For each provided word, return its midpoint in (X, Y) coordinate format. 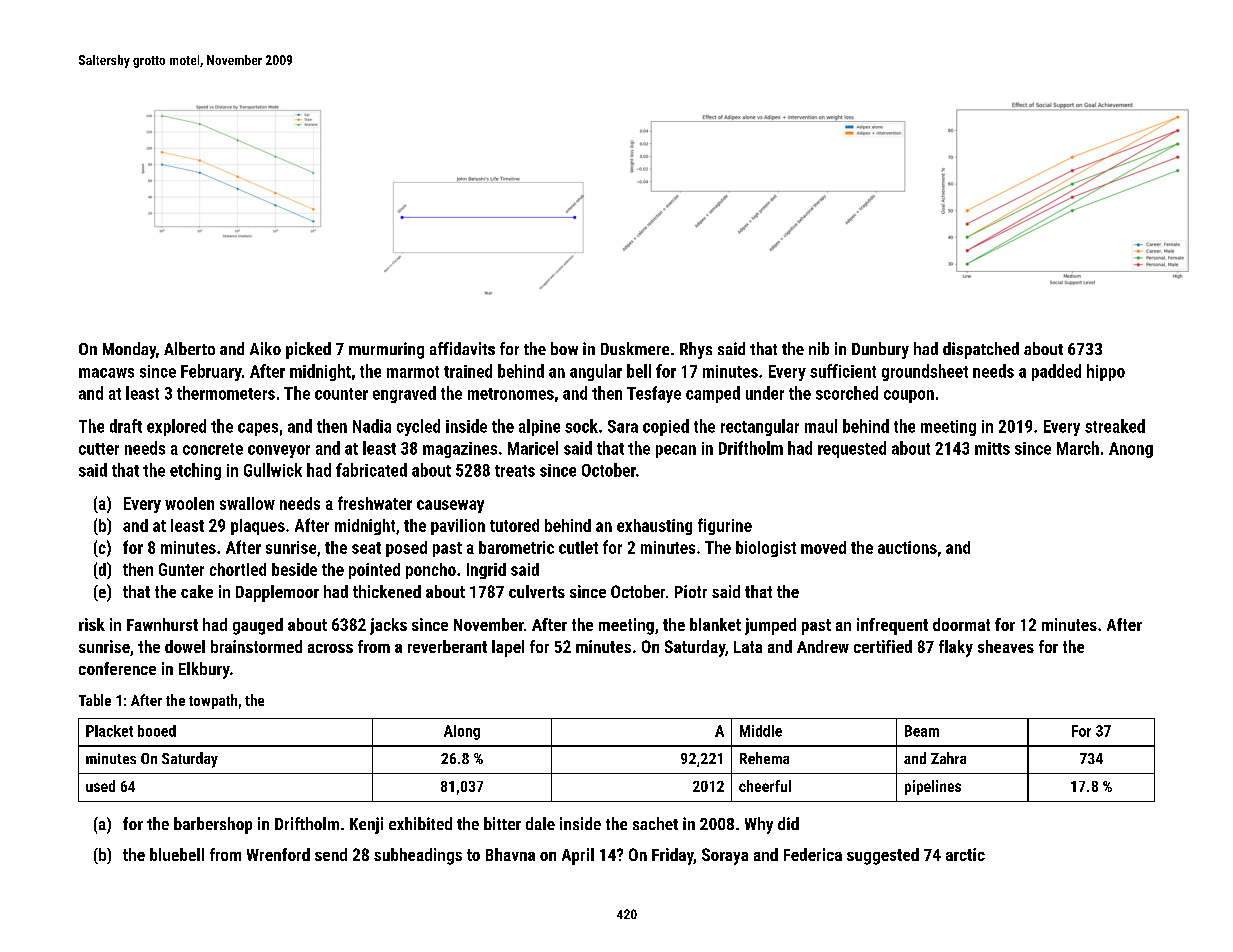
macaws (106, 373)
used (100, 786)
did (788, 823)
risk (92, 624)
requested (852, 449)
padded (1056, 372)
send (331, 854)
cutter (99, 449)
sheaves (1006, 646)
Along (462, 732)
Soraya (725, 856)
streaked (1115, 426)
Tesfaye (654, 394)
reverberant (447, 646)
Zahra (948, 758)
